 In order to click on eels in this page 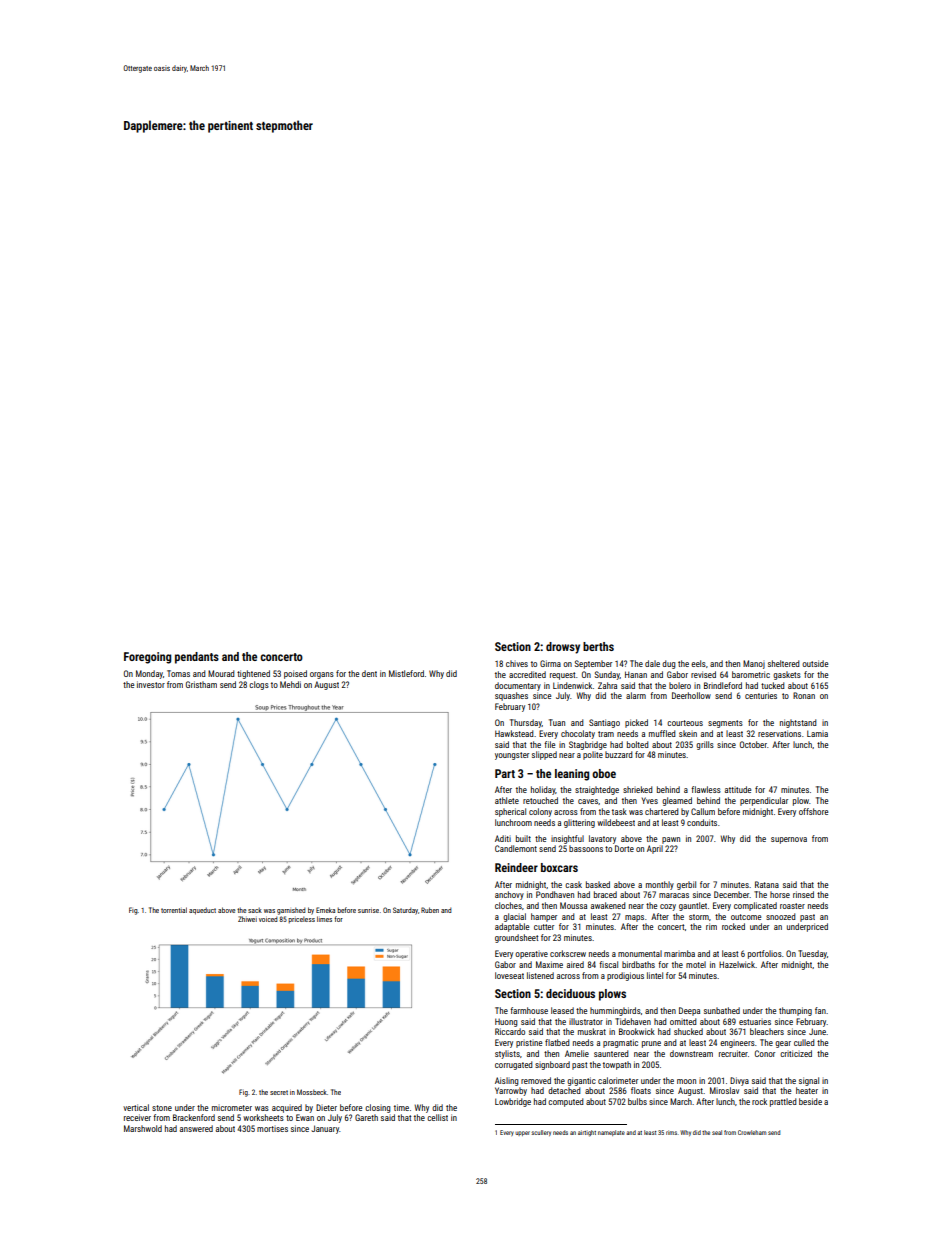, I will do `click(698, 663)`.
